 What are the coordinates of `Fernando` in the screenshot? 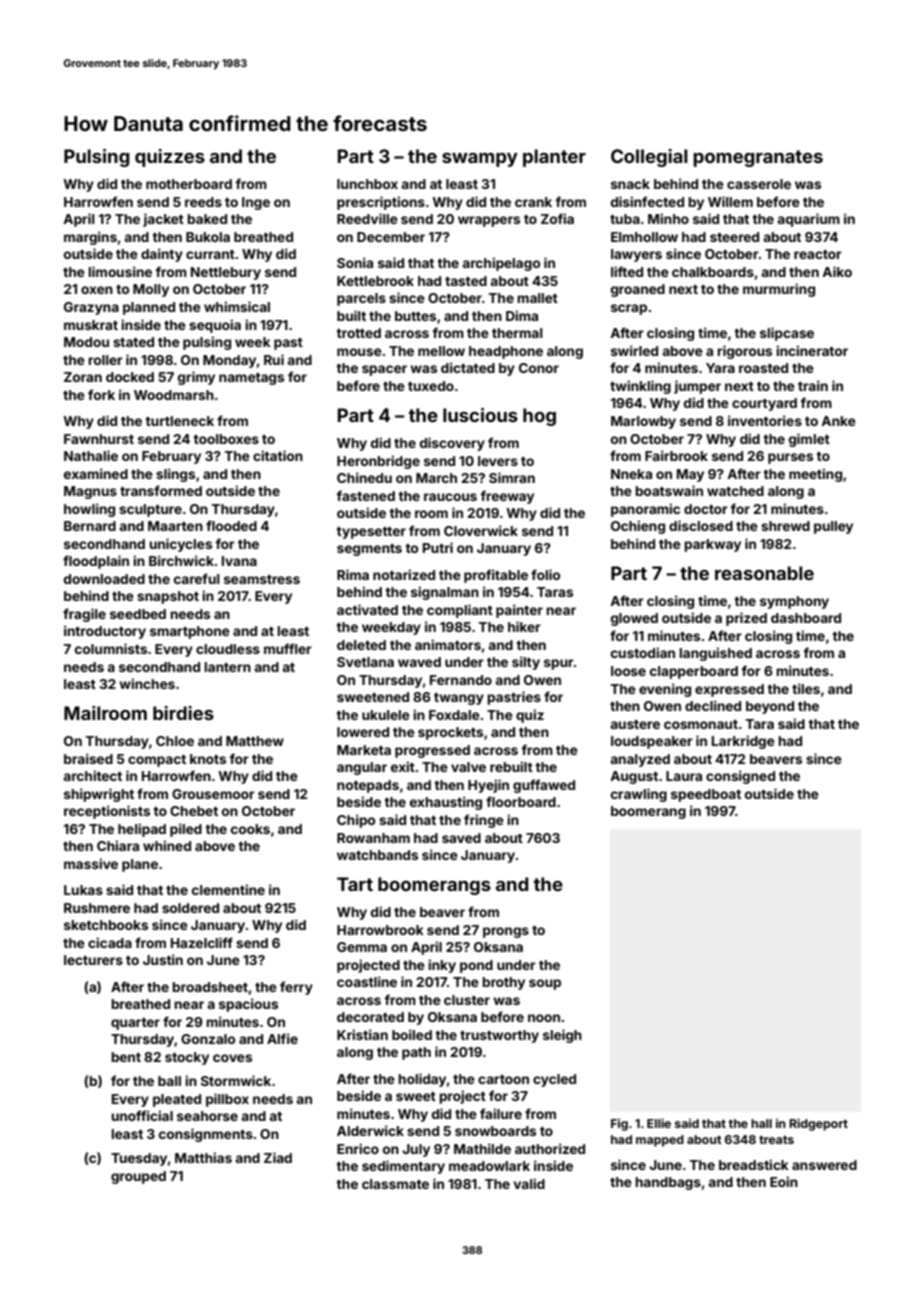 It's located at (461, 680).
